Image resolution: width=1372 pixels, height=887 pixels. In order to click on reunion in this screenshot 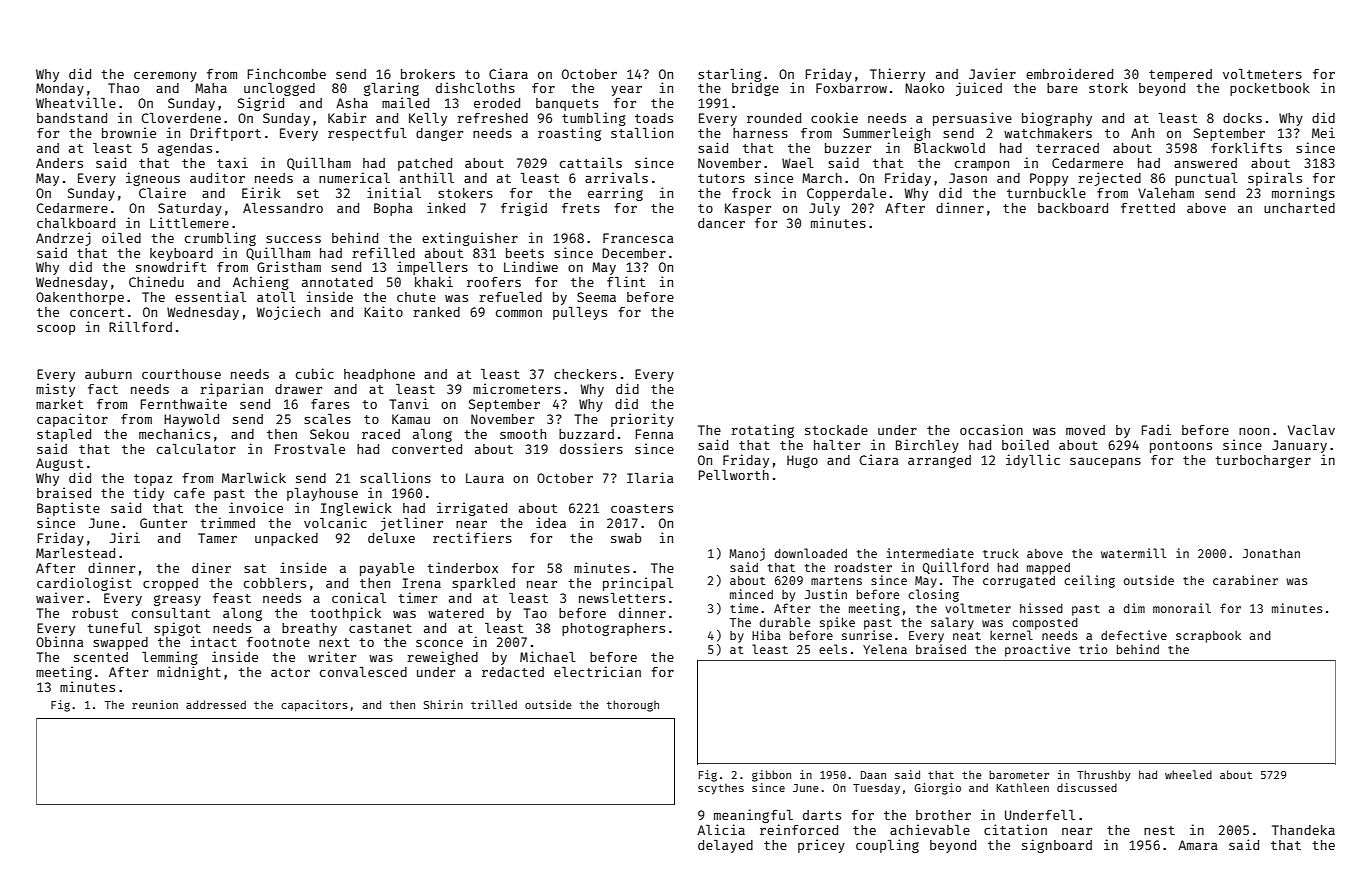, I will do `click(155, 704)`.
